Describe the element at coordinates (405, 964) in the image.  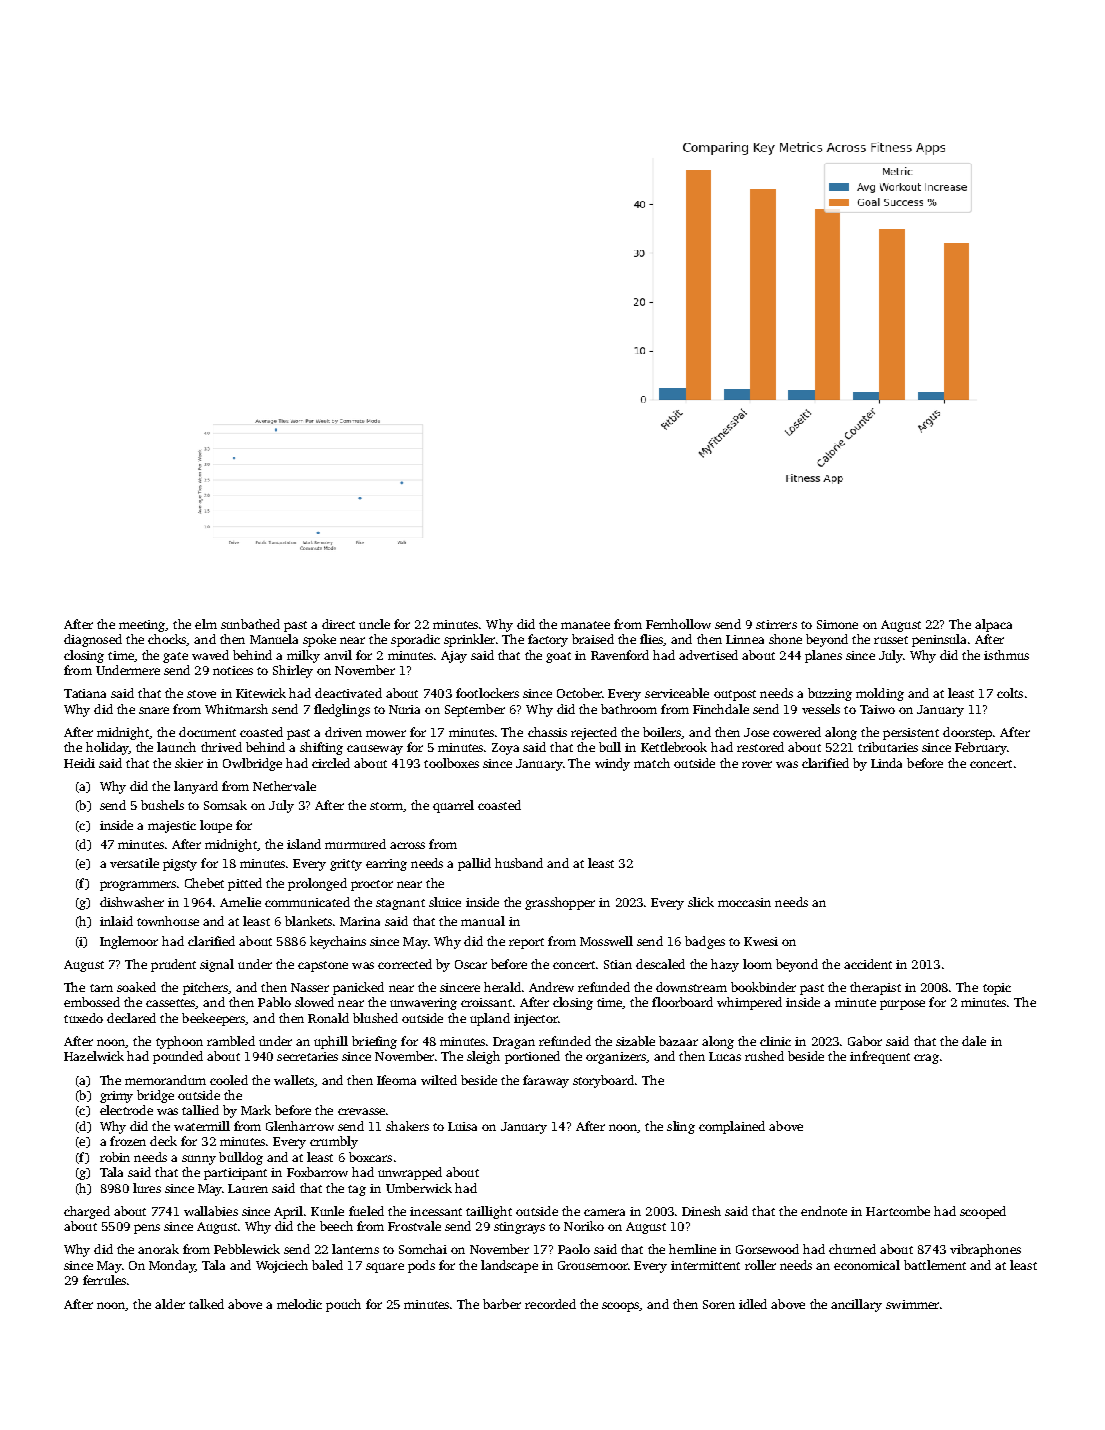
I see `corrected` at that location.
